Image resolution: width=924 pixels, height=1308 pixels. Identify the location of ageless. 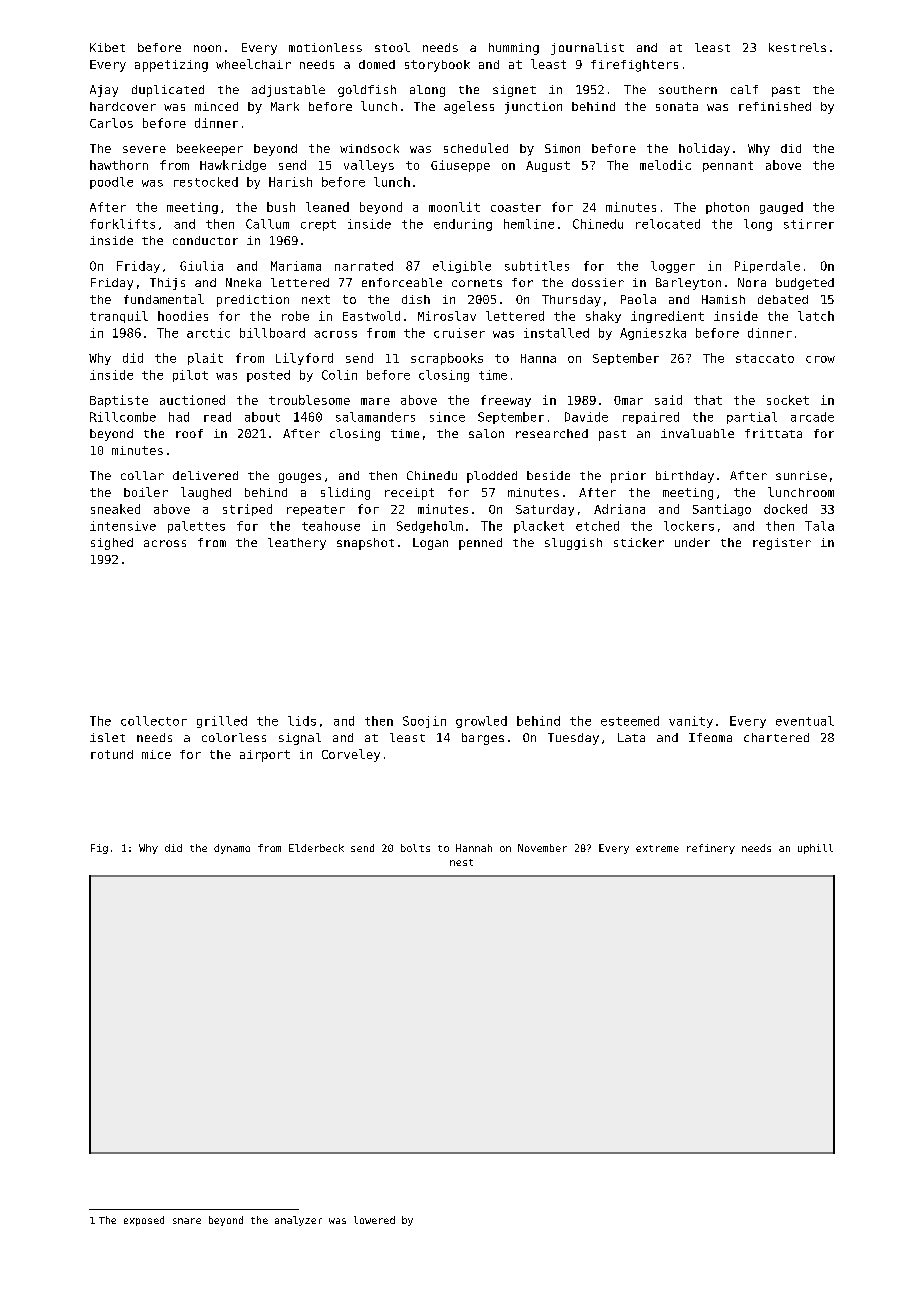
(469, 107).
